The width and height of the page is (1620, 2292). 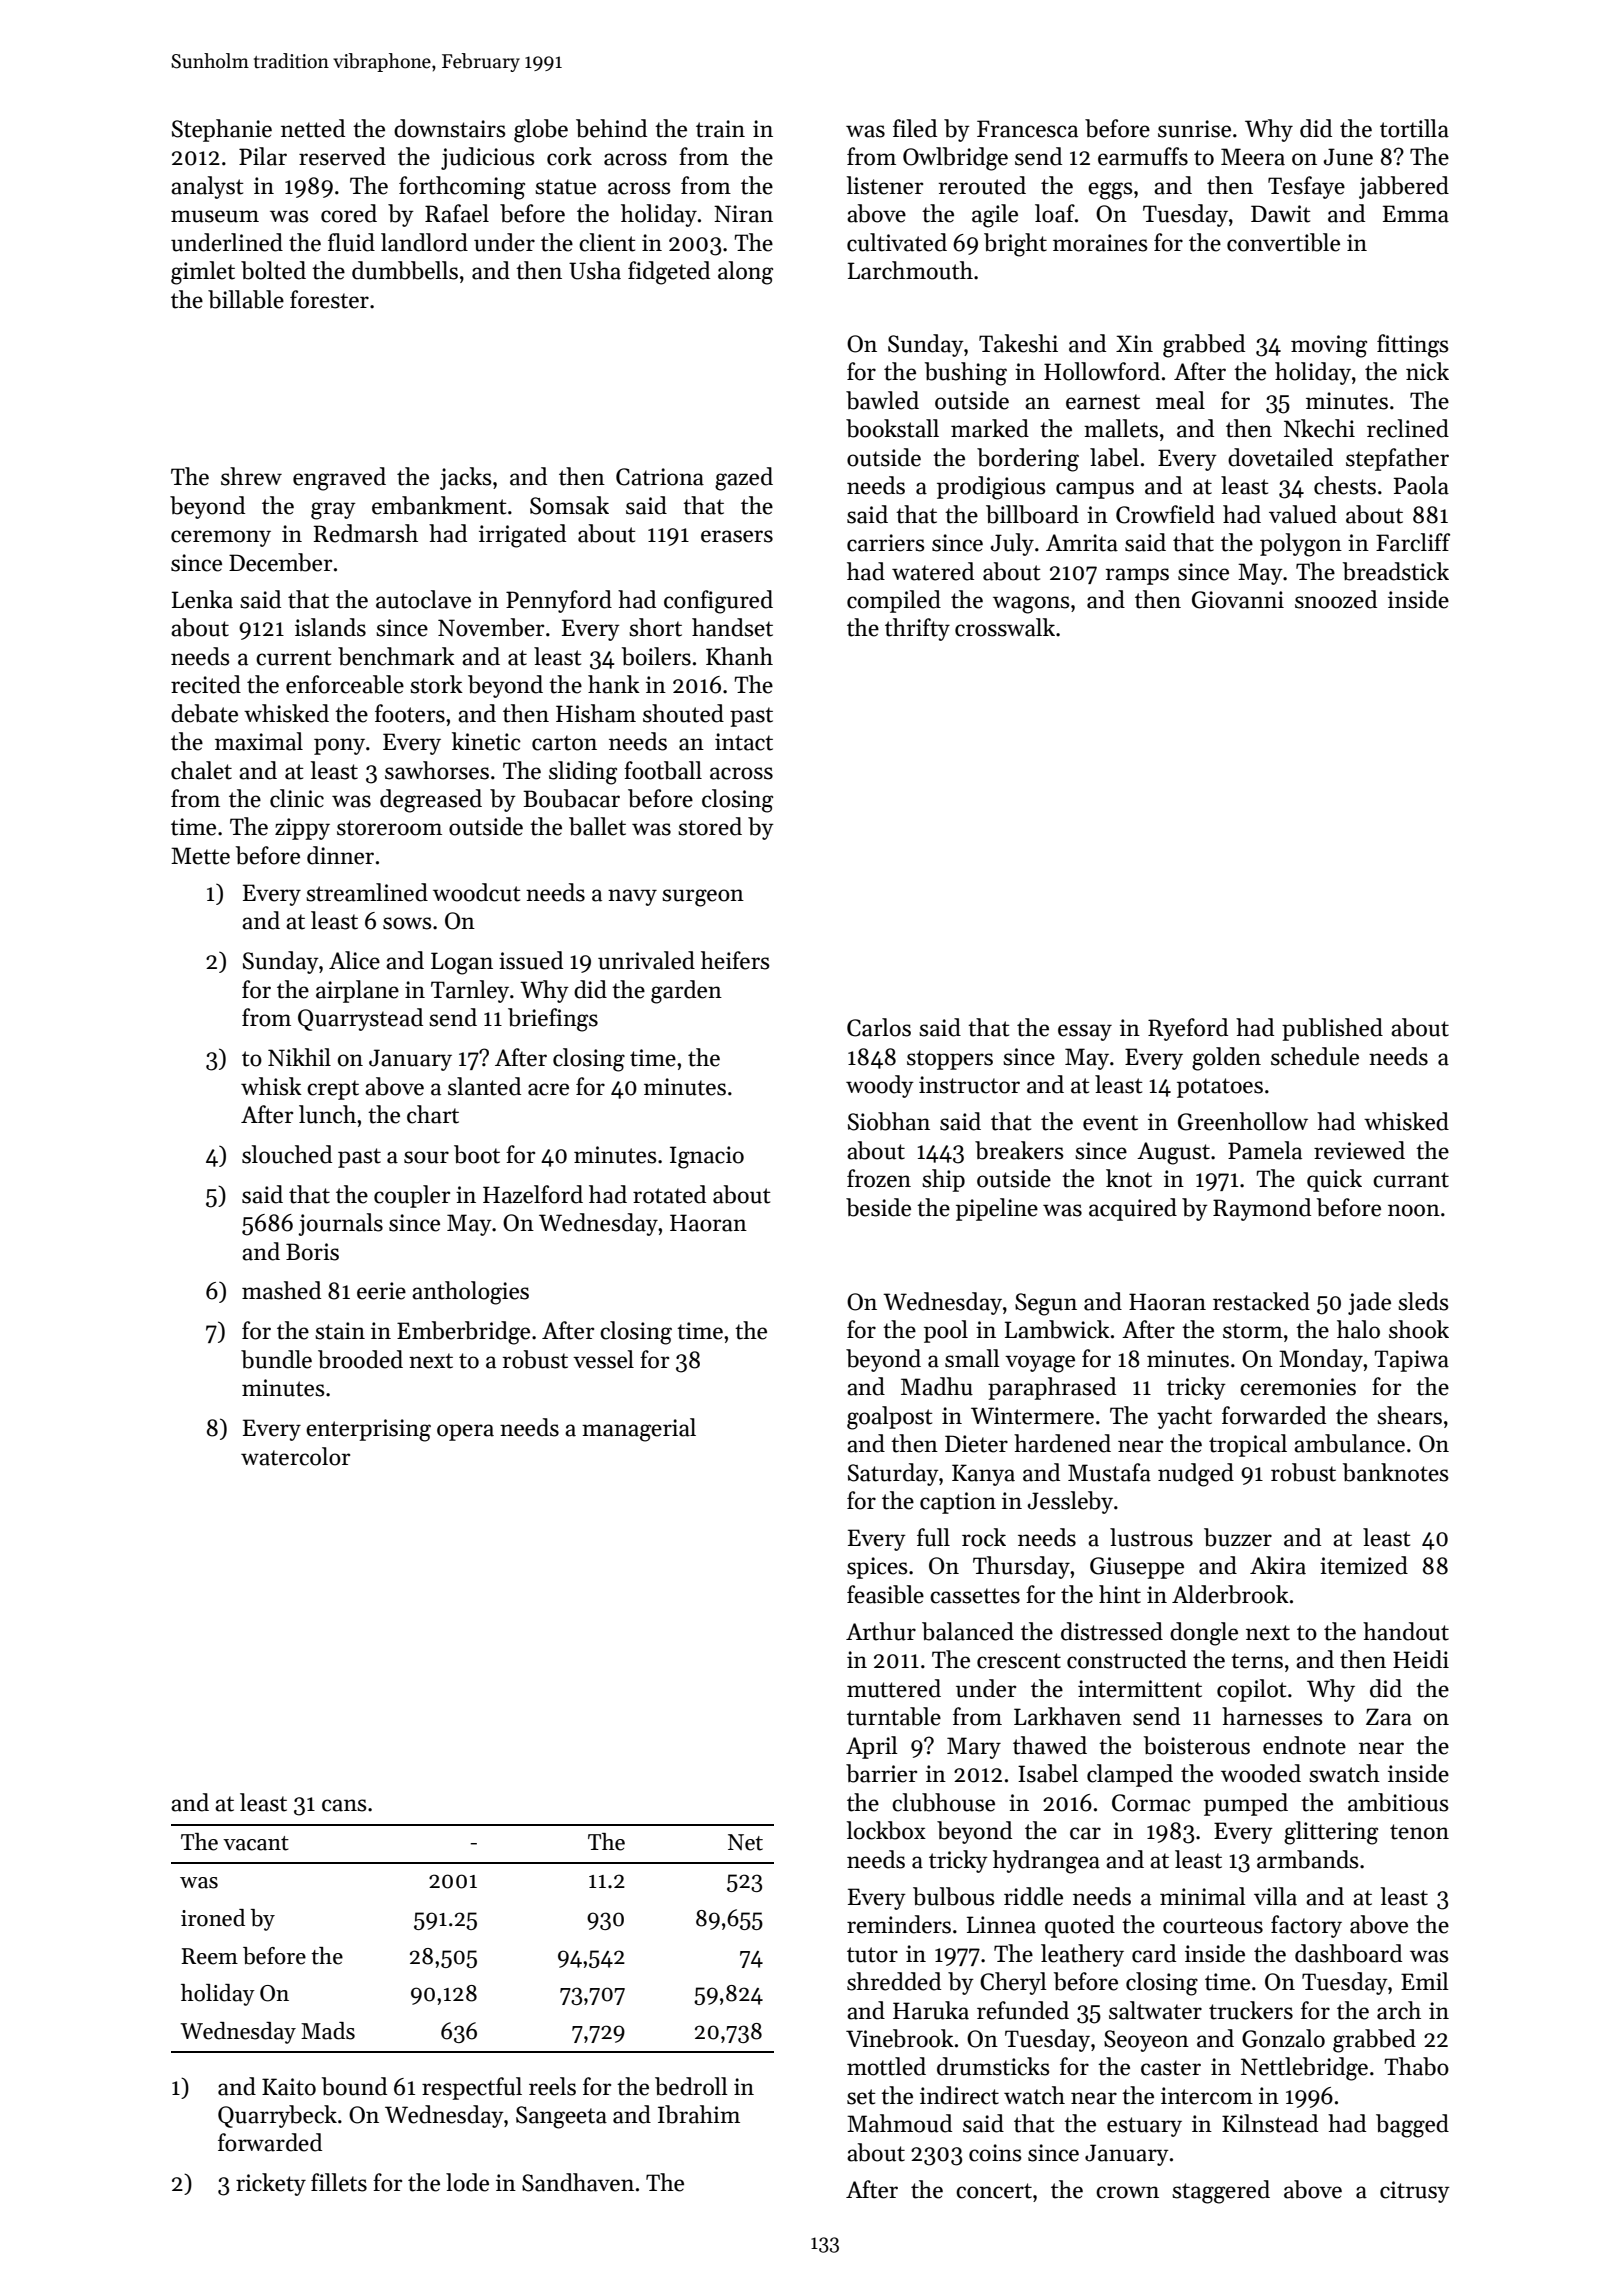 I want to click on Rafael, so click(x=457, y=213).
